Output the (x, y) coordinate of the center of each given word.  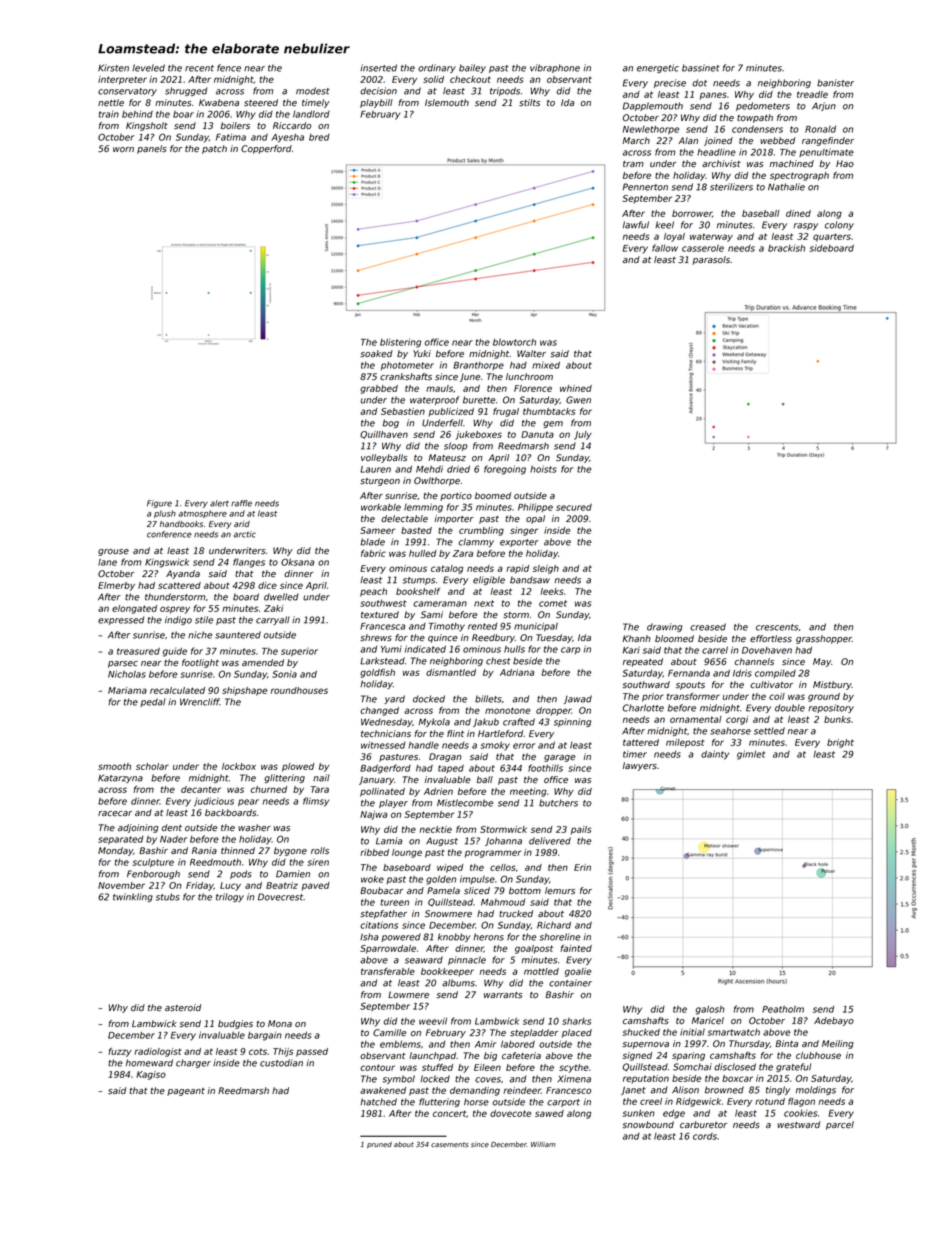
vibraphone (555, 68)
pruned (379, 1145)
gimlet (751, 755)
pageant (186, 1092)
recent (199, 68)
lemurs (560, 890)
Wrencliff (200, 702)
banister (835, 83)
